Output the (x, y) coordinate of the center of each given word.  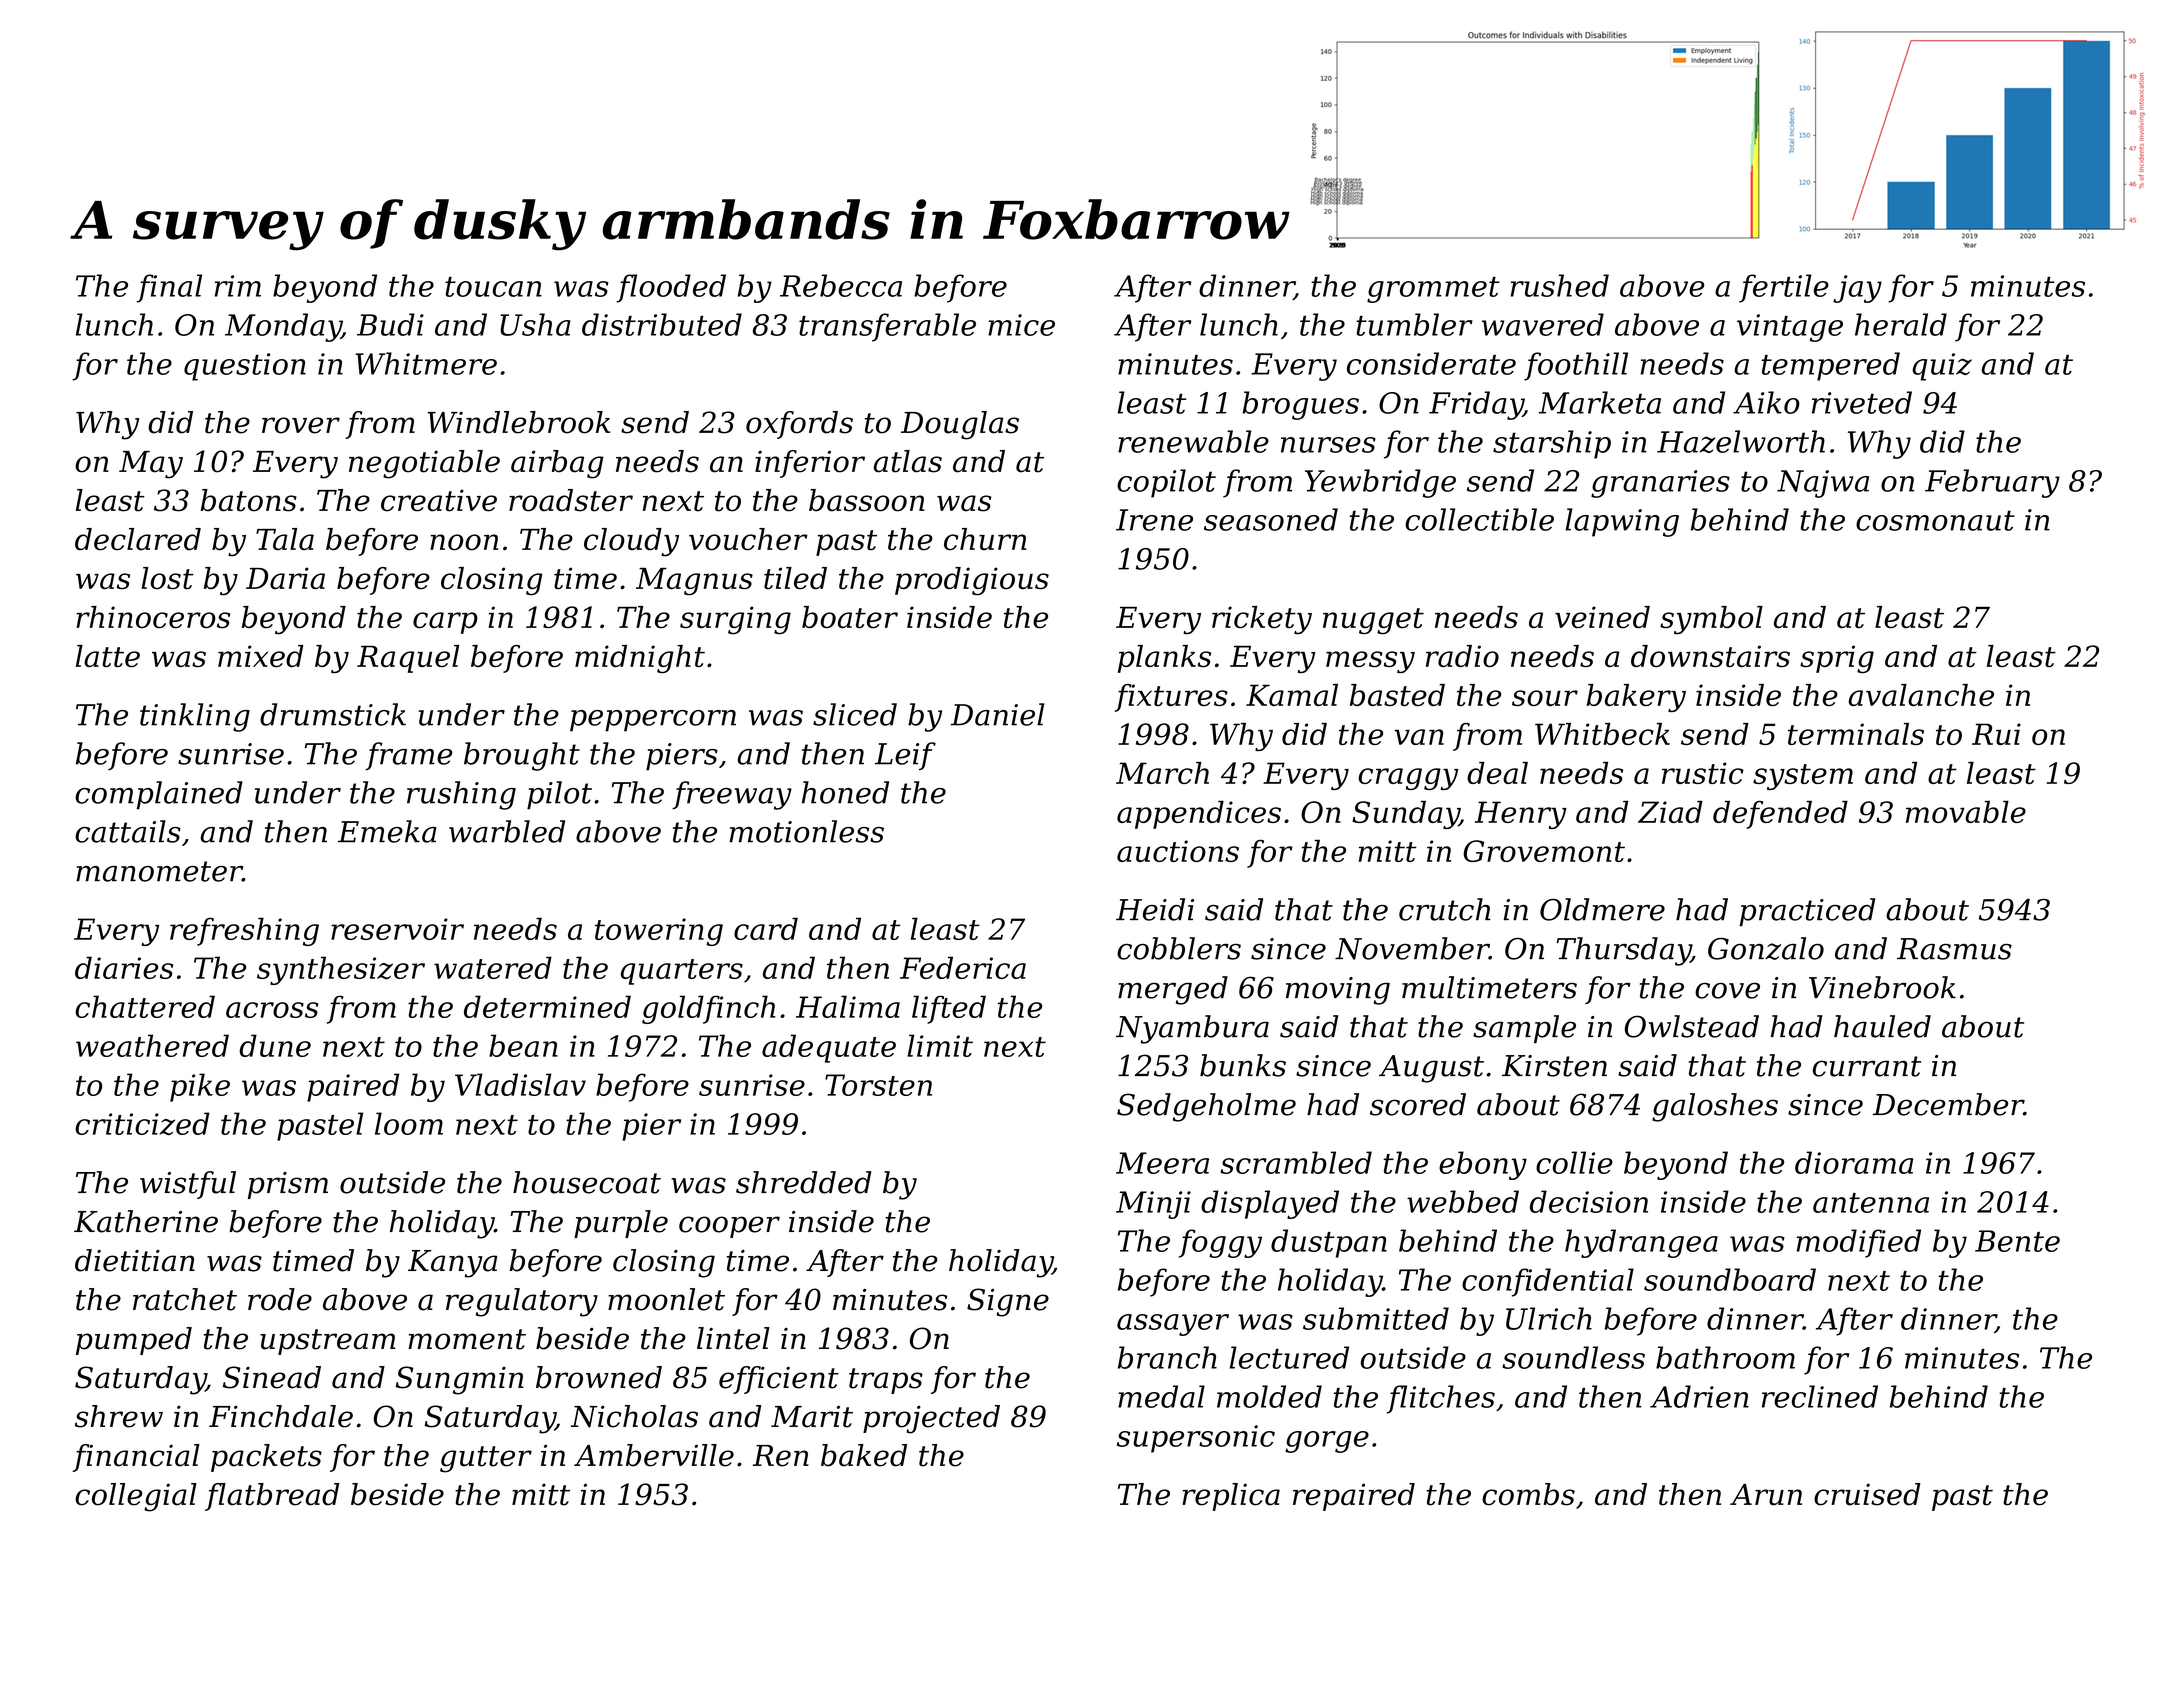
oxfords (799, 425)
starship (1552, 444)
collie (1574, 1162)
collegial (136, 1497)
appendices (1199, 815)
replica (1231, 1497)
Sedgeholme (1206, 1107)
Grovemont (1544, 851)
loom (409, 1123)
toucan (493, 287)
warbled (507, 831)
